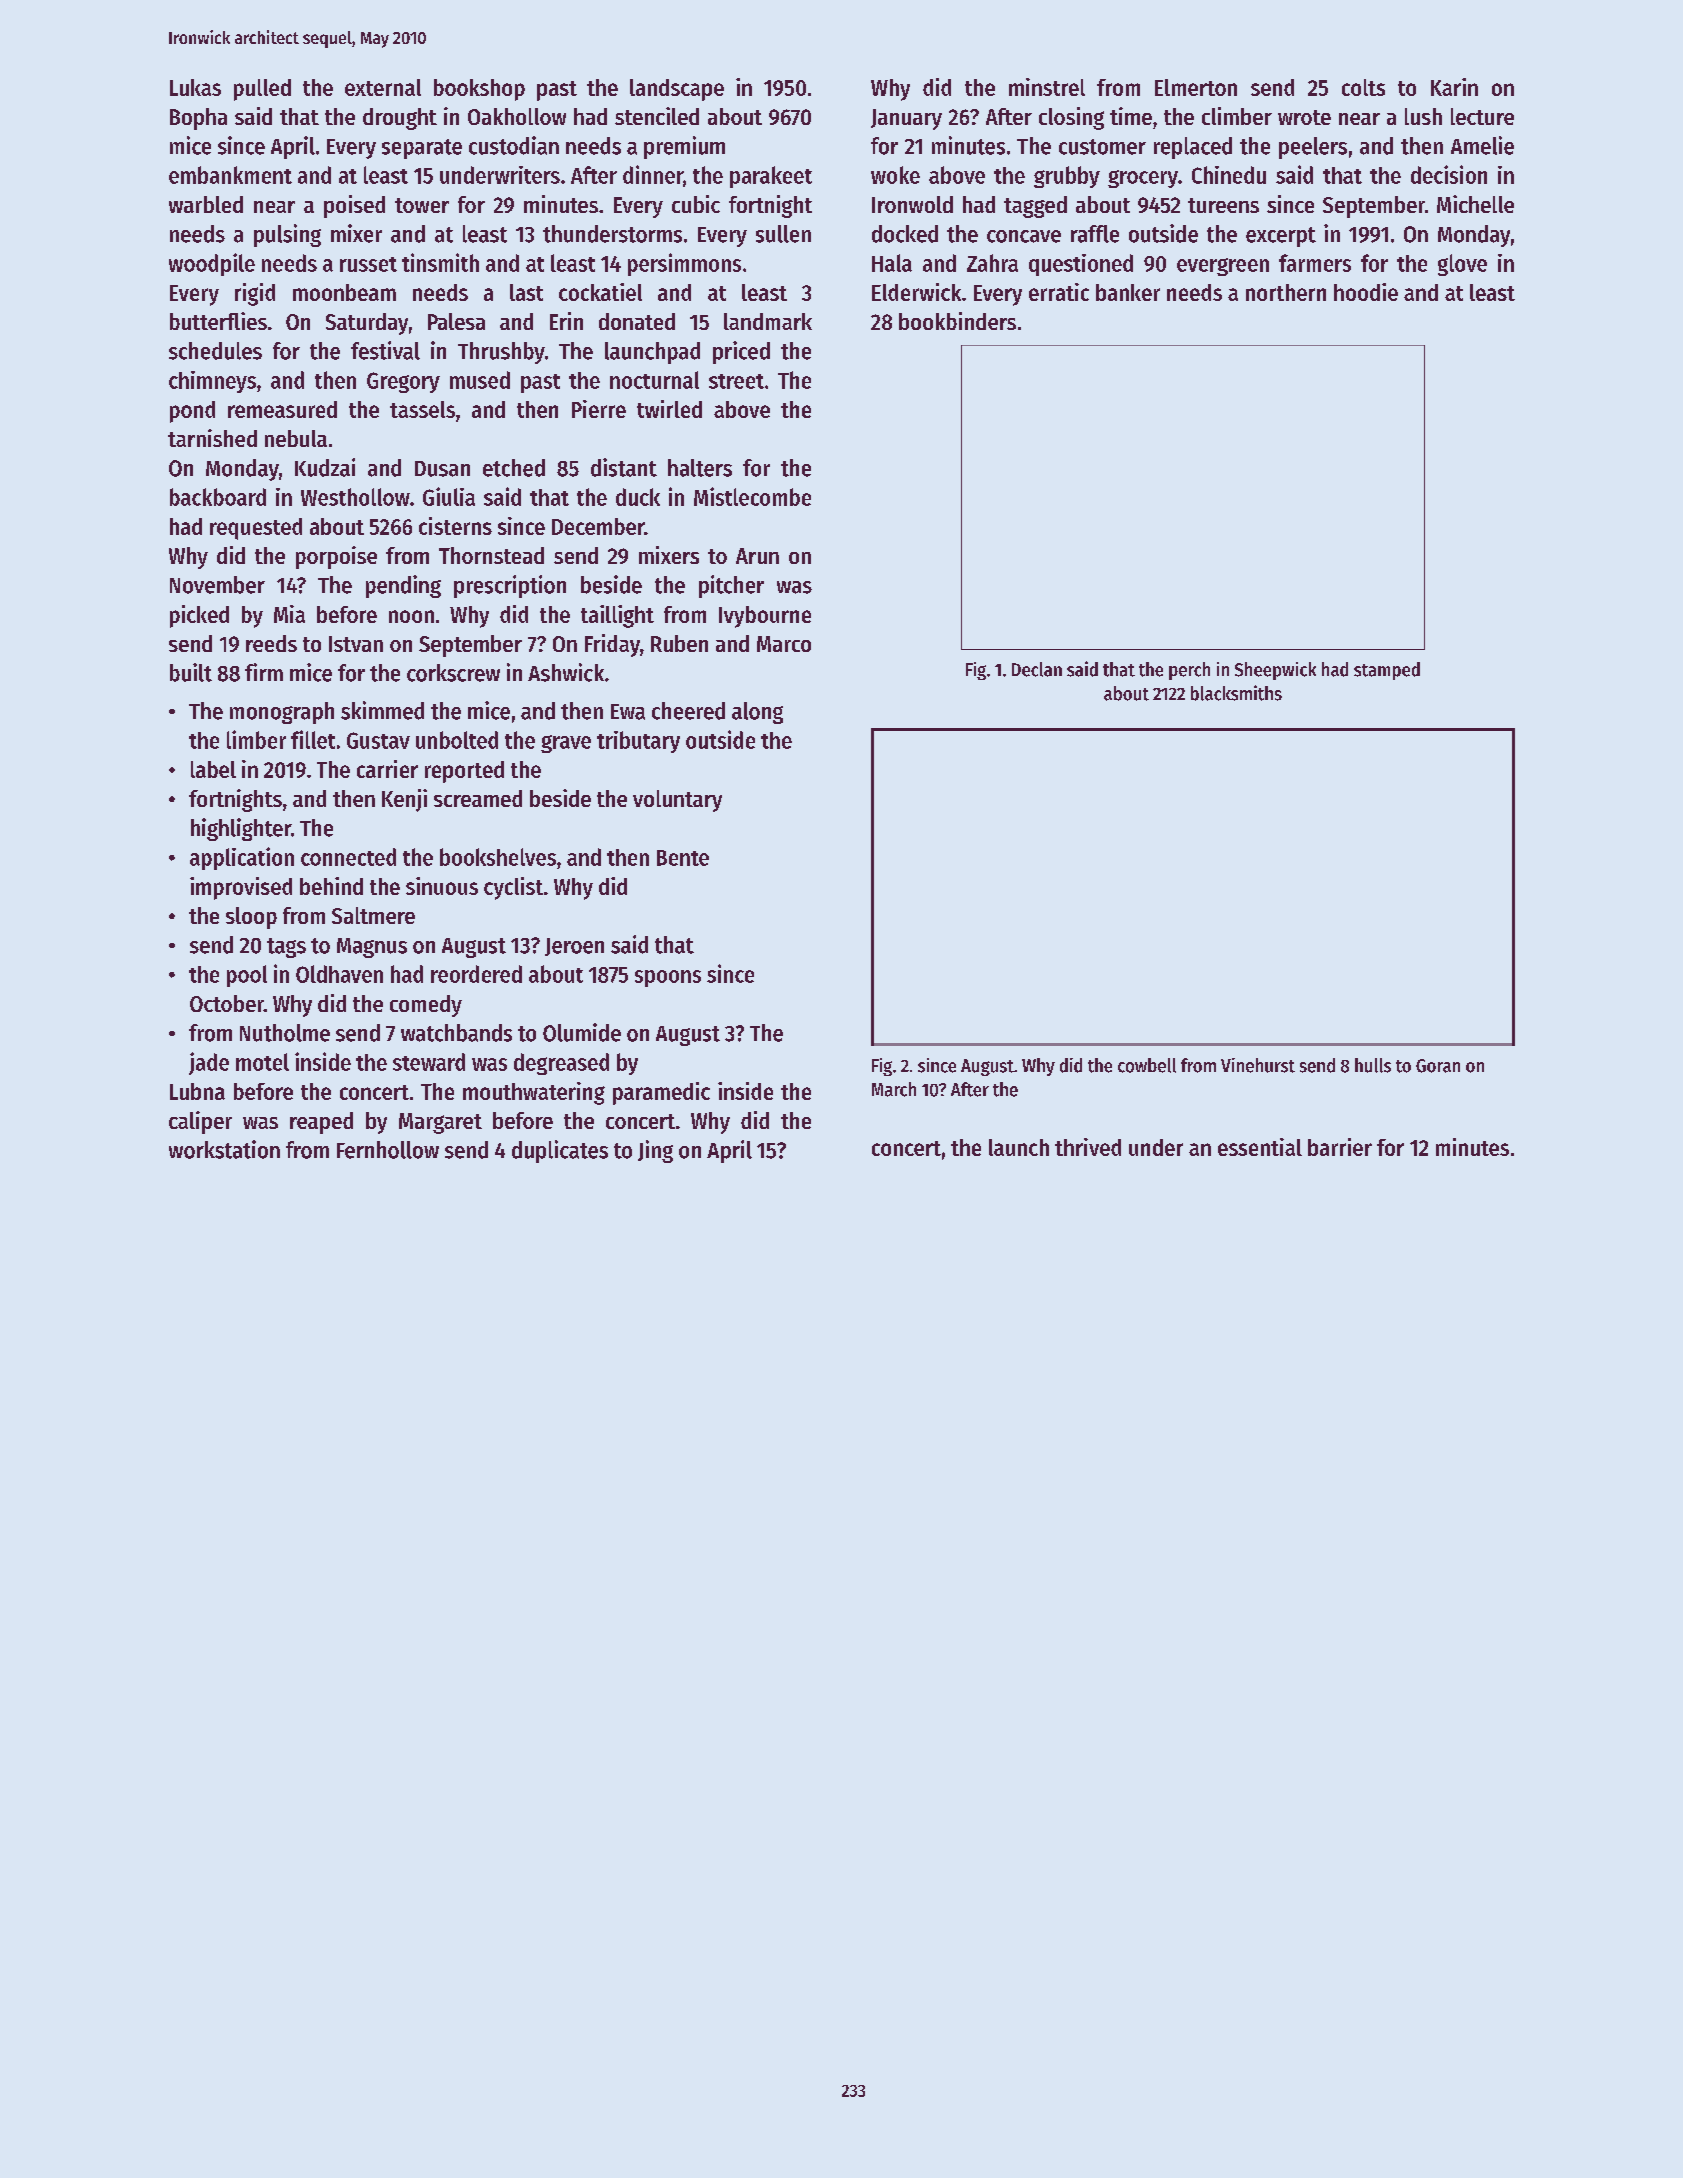 The height and width of the screenshot is (2178, 1683). Describe the element at coordinates (282, 713) in the screenshot. I see `monograph` at that location.
